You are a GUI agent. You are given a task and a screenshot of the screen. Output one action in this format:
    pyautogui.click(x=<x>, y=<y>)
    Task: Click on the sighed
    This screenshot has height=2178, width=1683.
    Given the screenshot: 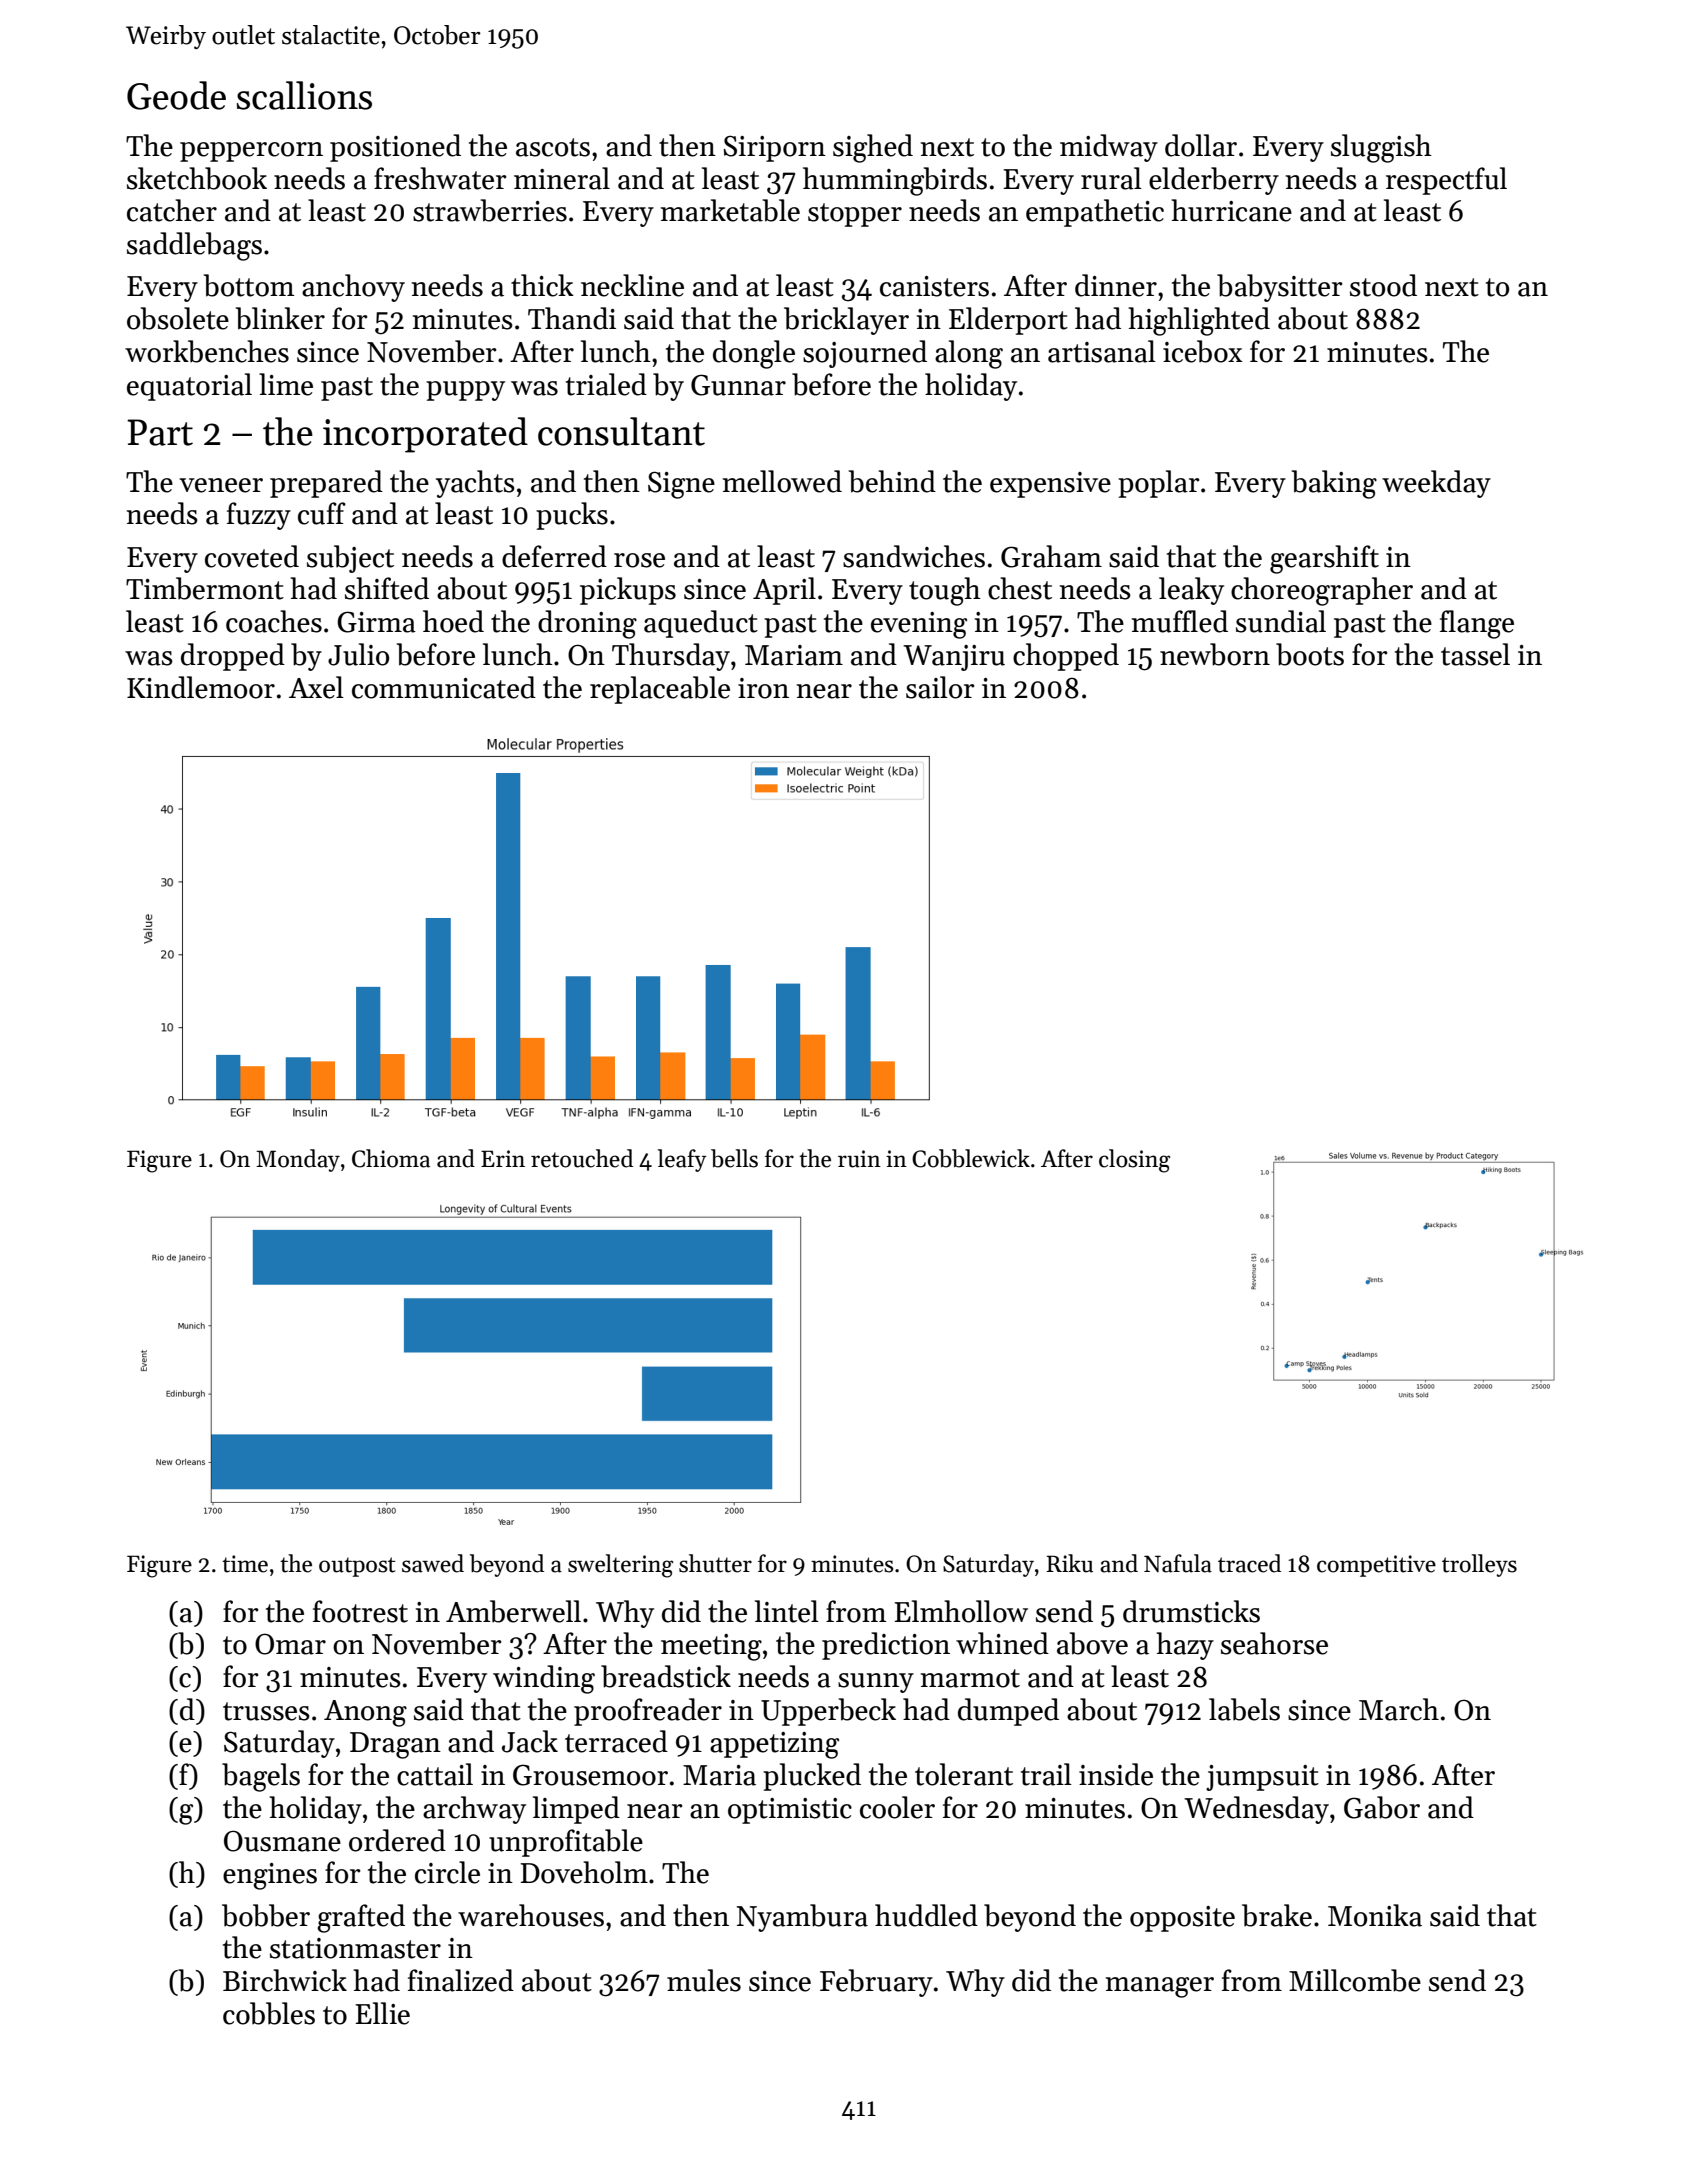 What is the action you would take?
    pyautogui.click(x=873, y=148)
